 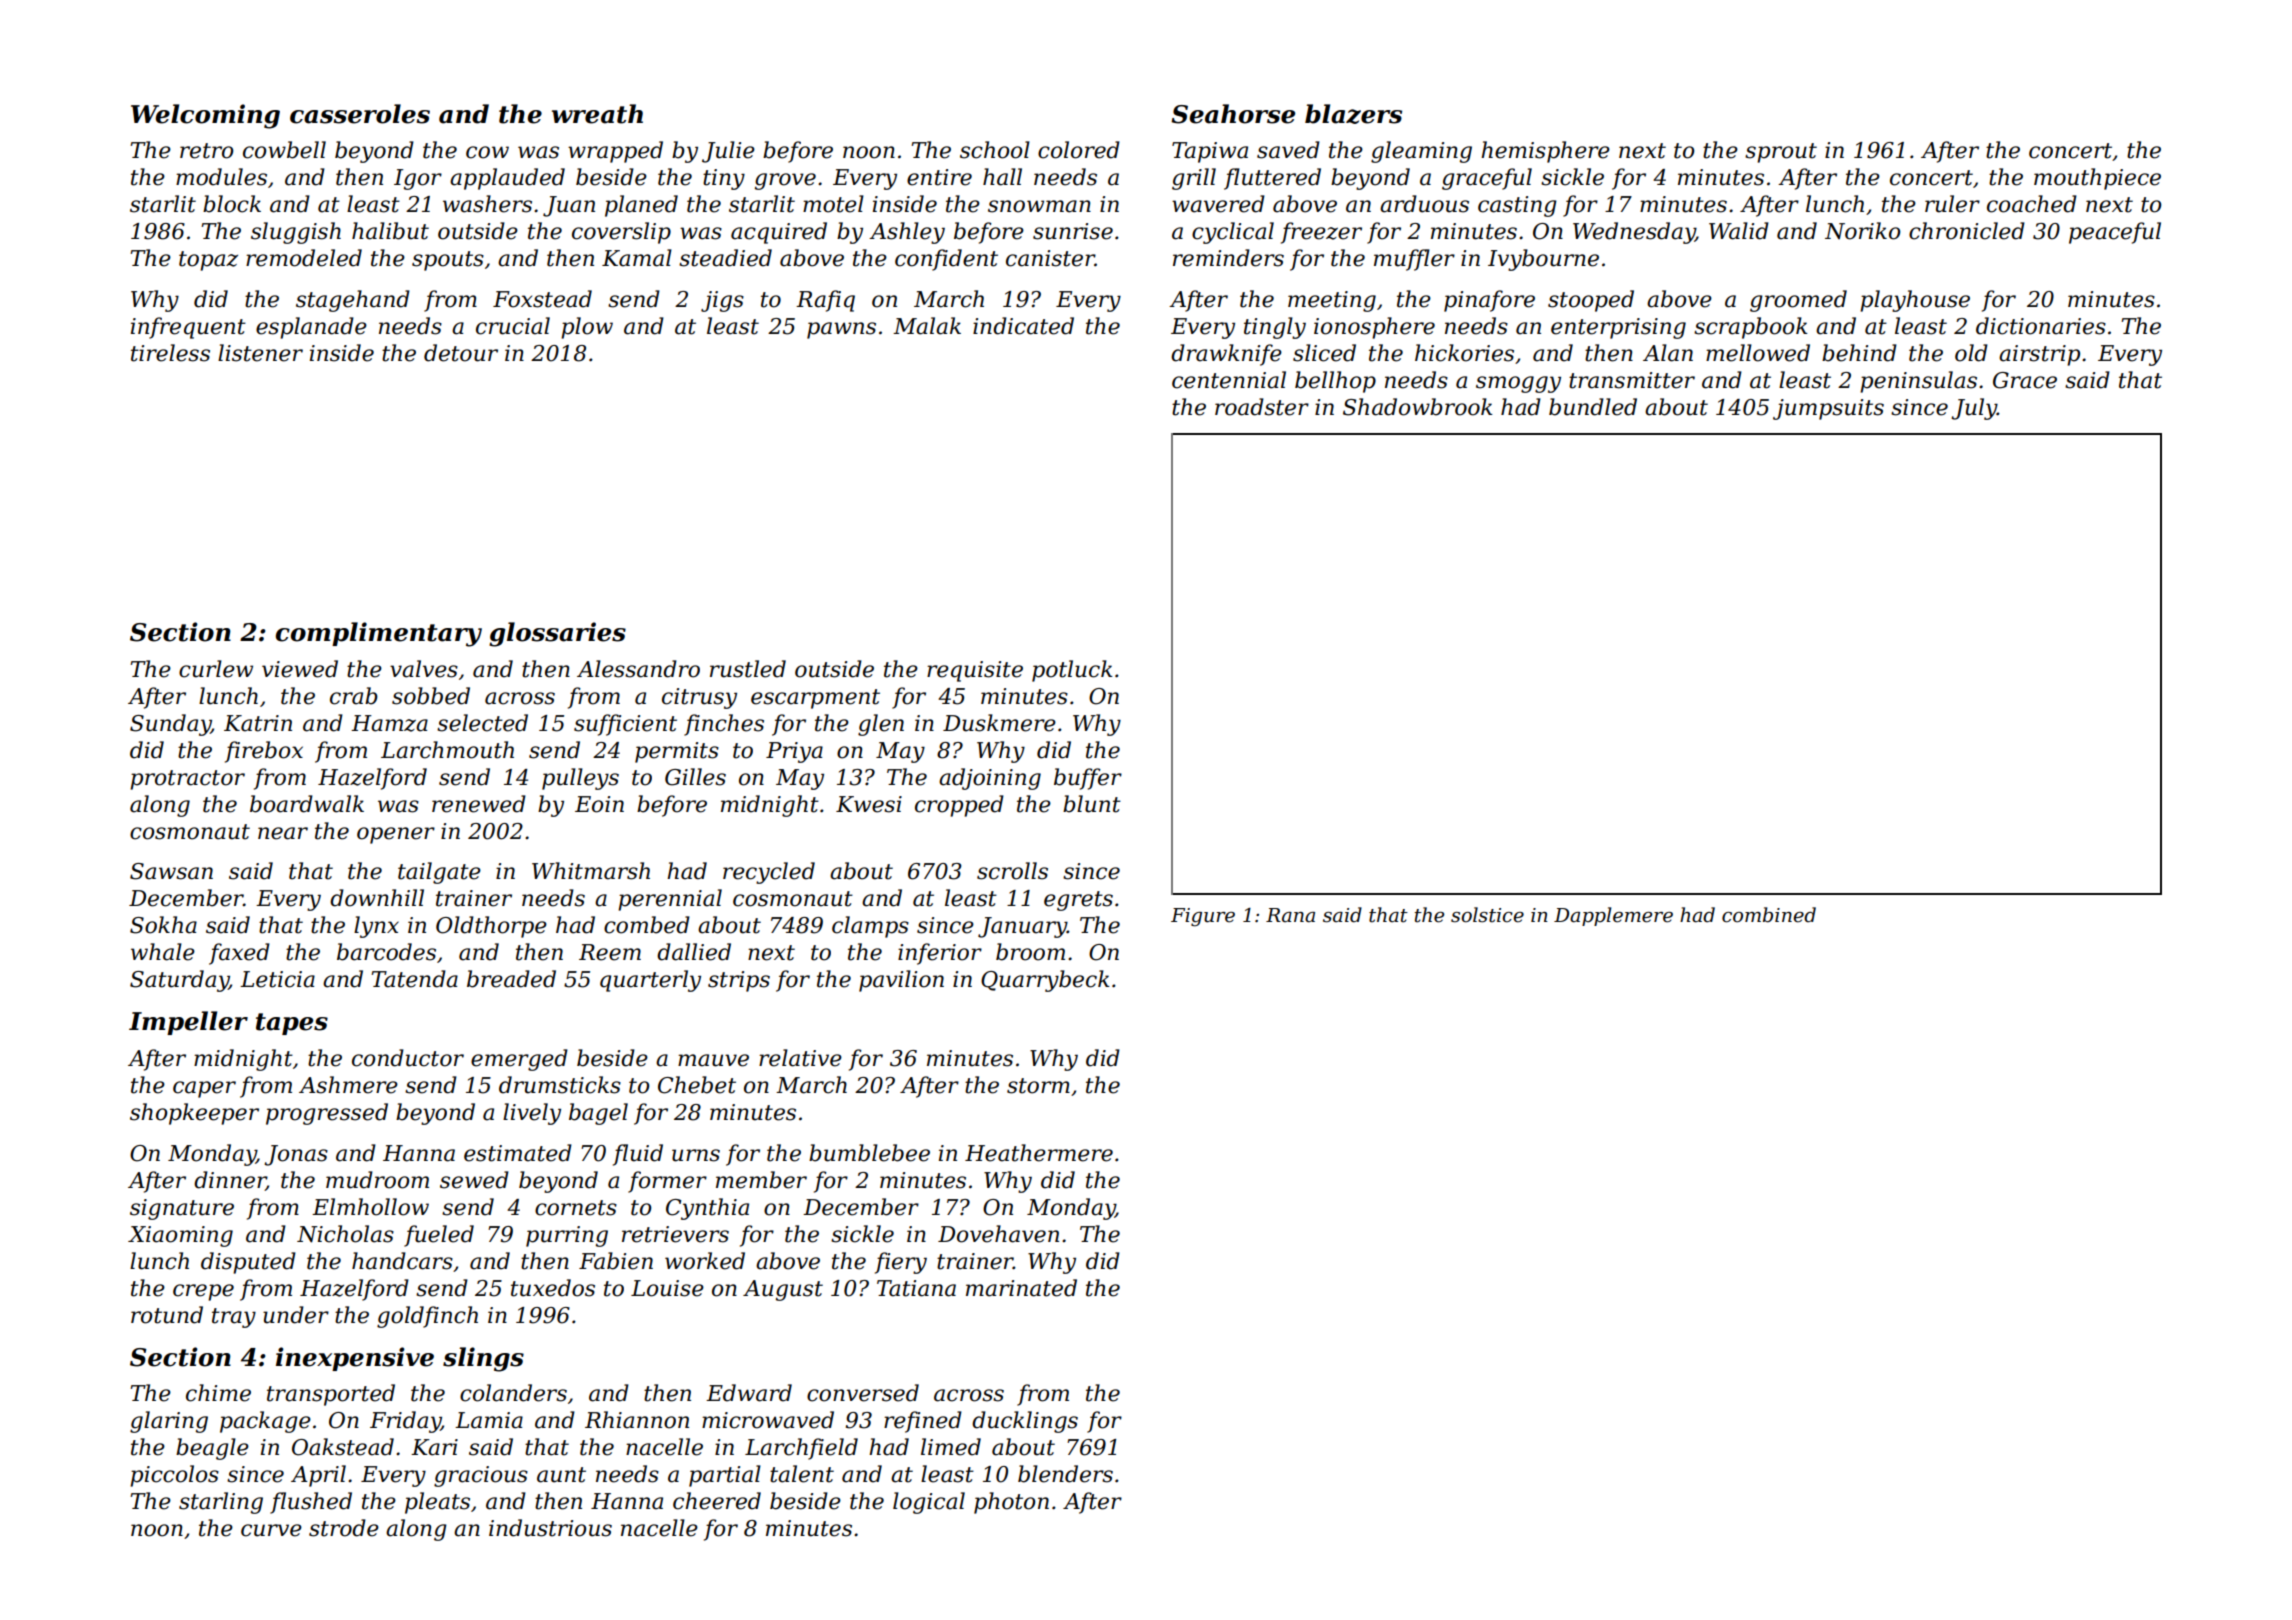 What do you see at coordinates (1262, 407) in the screenshot?
I see `roadster` at bounding box center [1262, 407].
